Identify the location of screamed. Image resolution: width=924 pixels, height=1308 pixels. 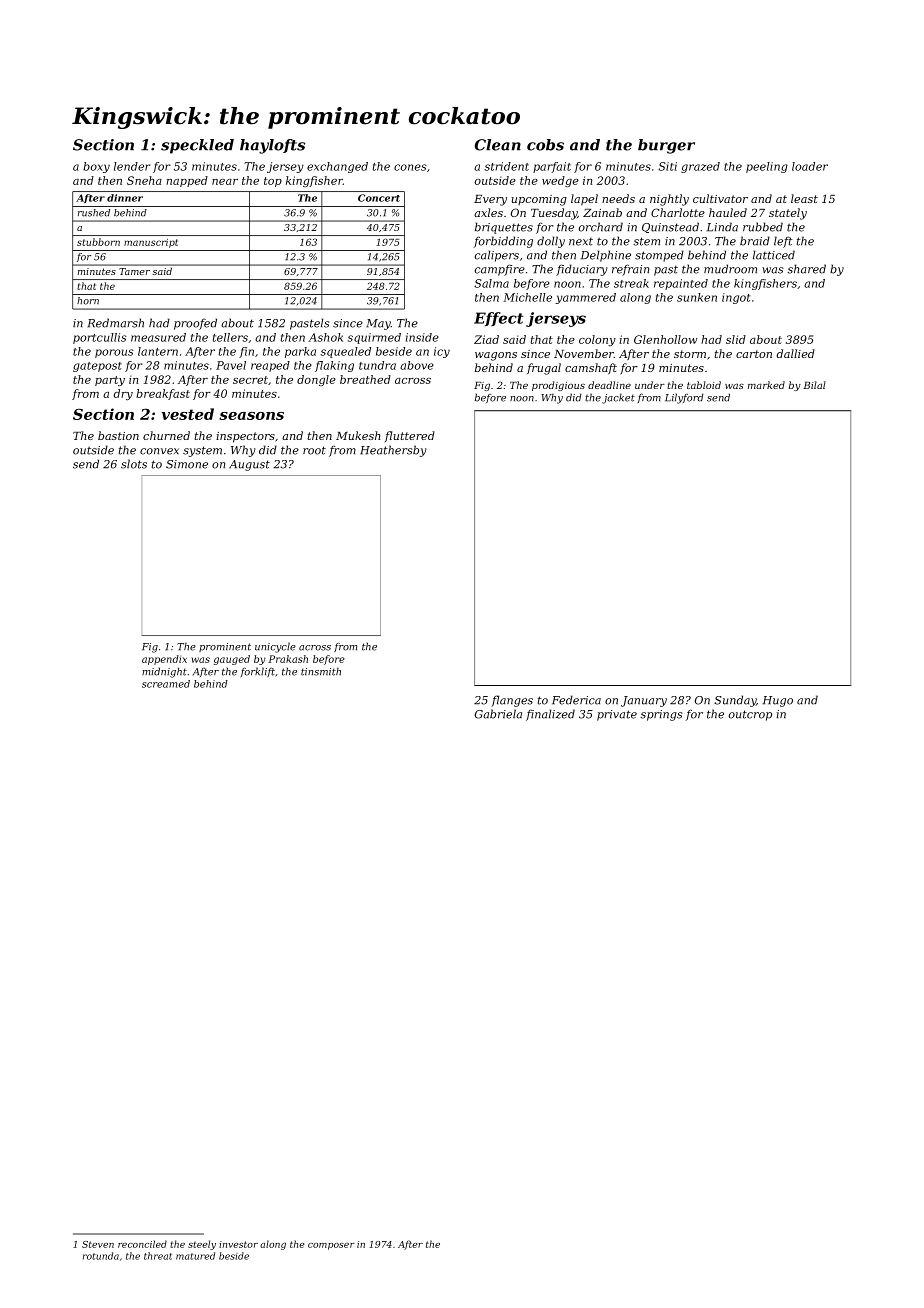
(166, 684).
